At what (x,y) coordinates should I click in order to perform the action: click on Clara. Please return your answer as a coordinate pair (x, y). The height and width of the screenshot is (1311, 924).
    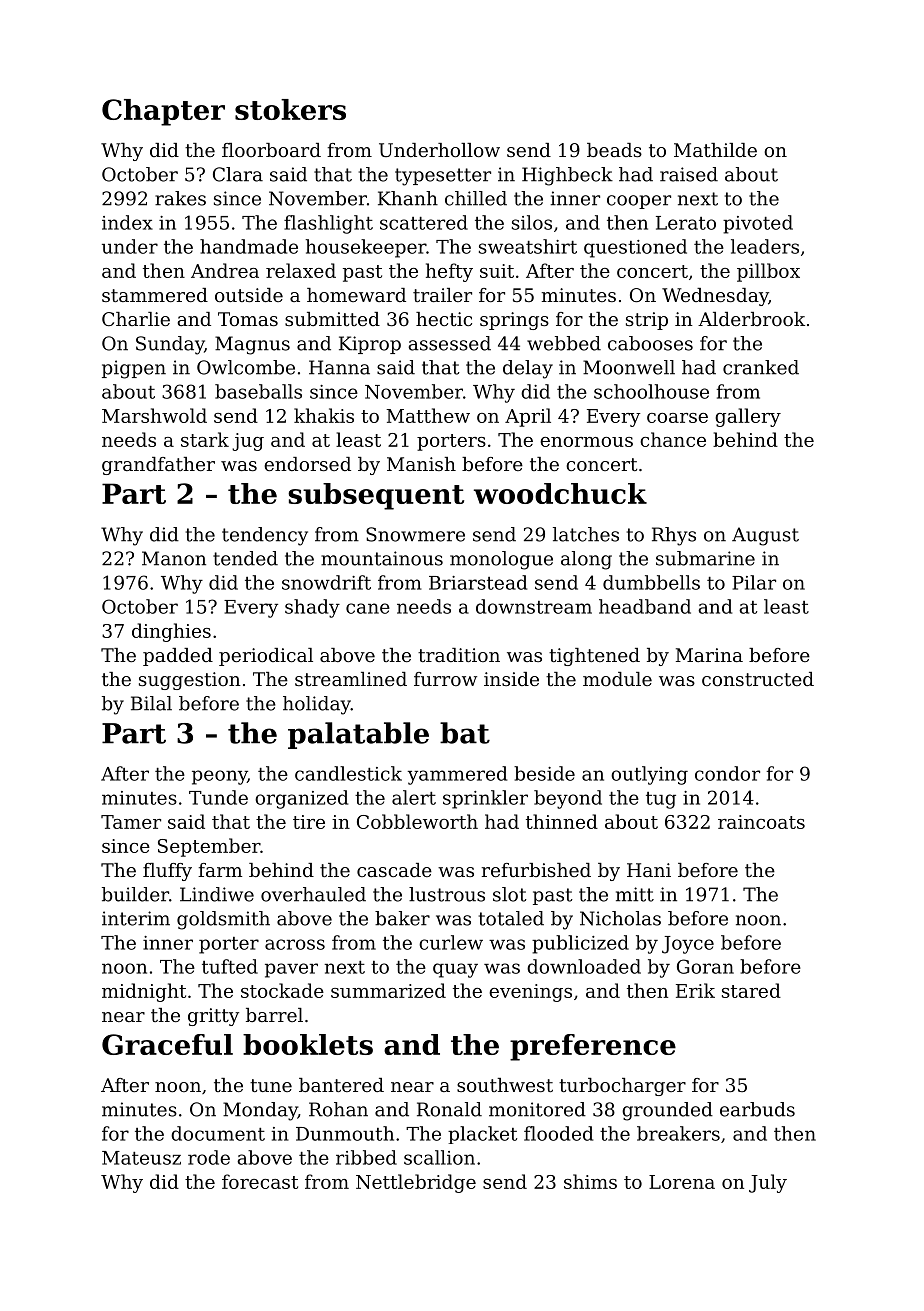
    Looking at the image, I should click on (238, 174).
